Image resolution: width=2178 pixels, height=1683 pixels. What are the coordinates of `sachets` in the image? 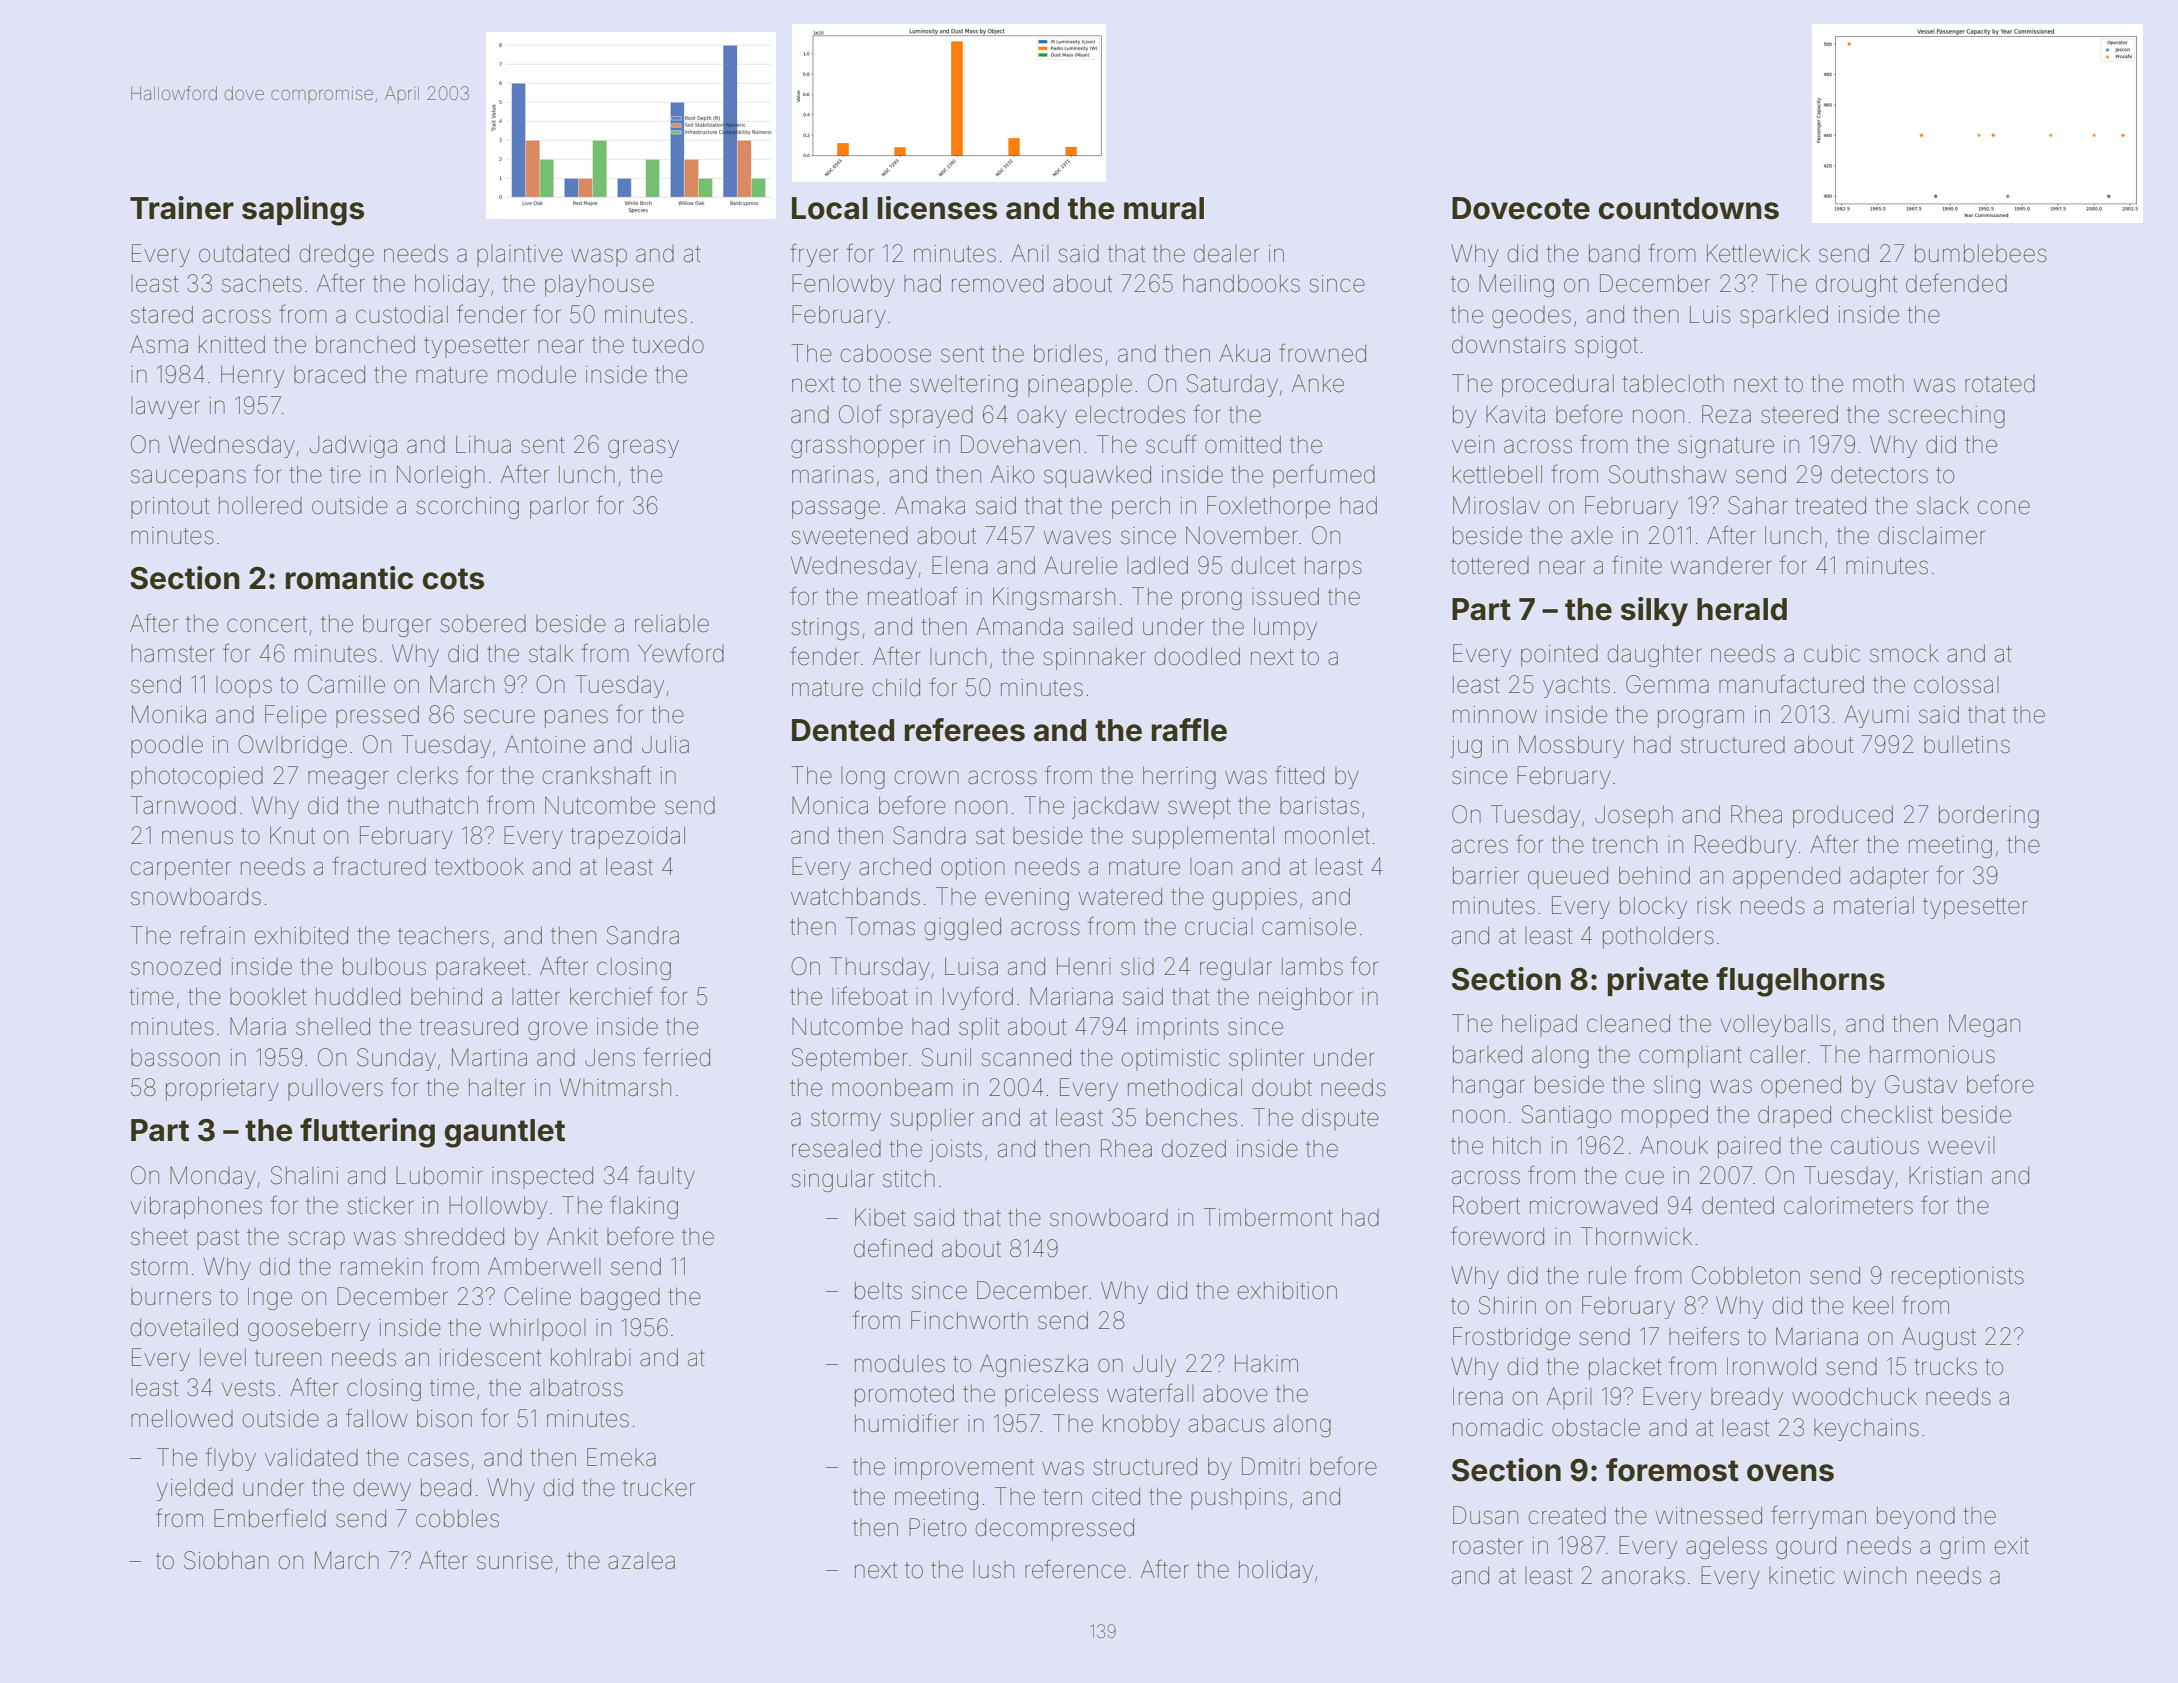 It's located at (262, 284).
